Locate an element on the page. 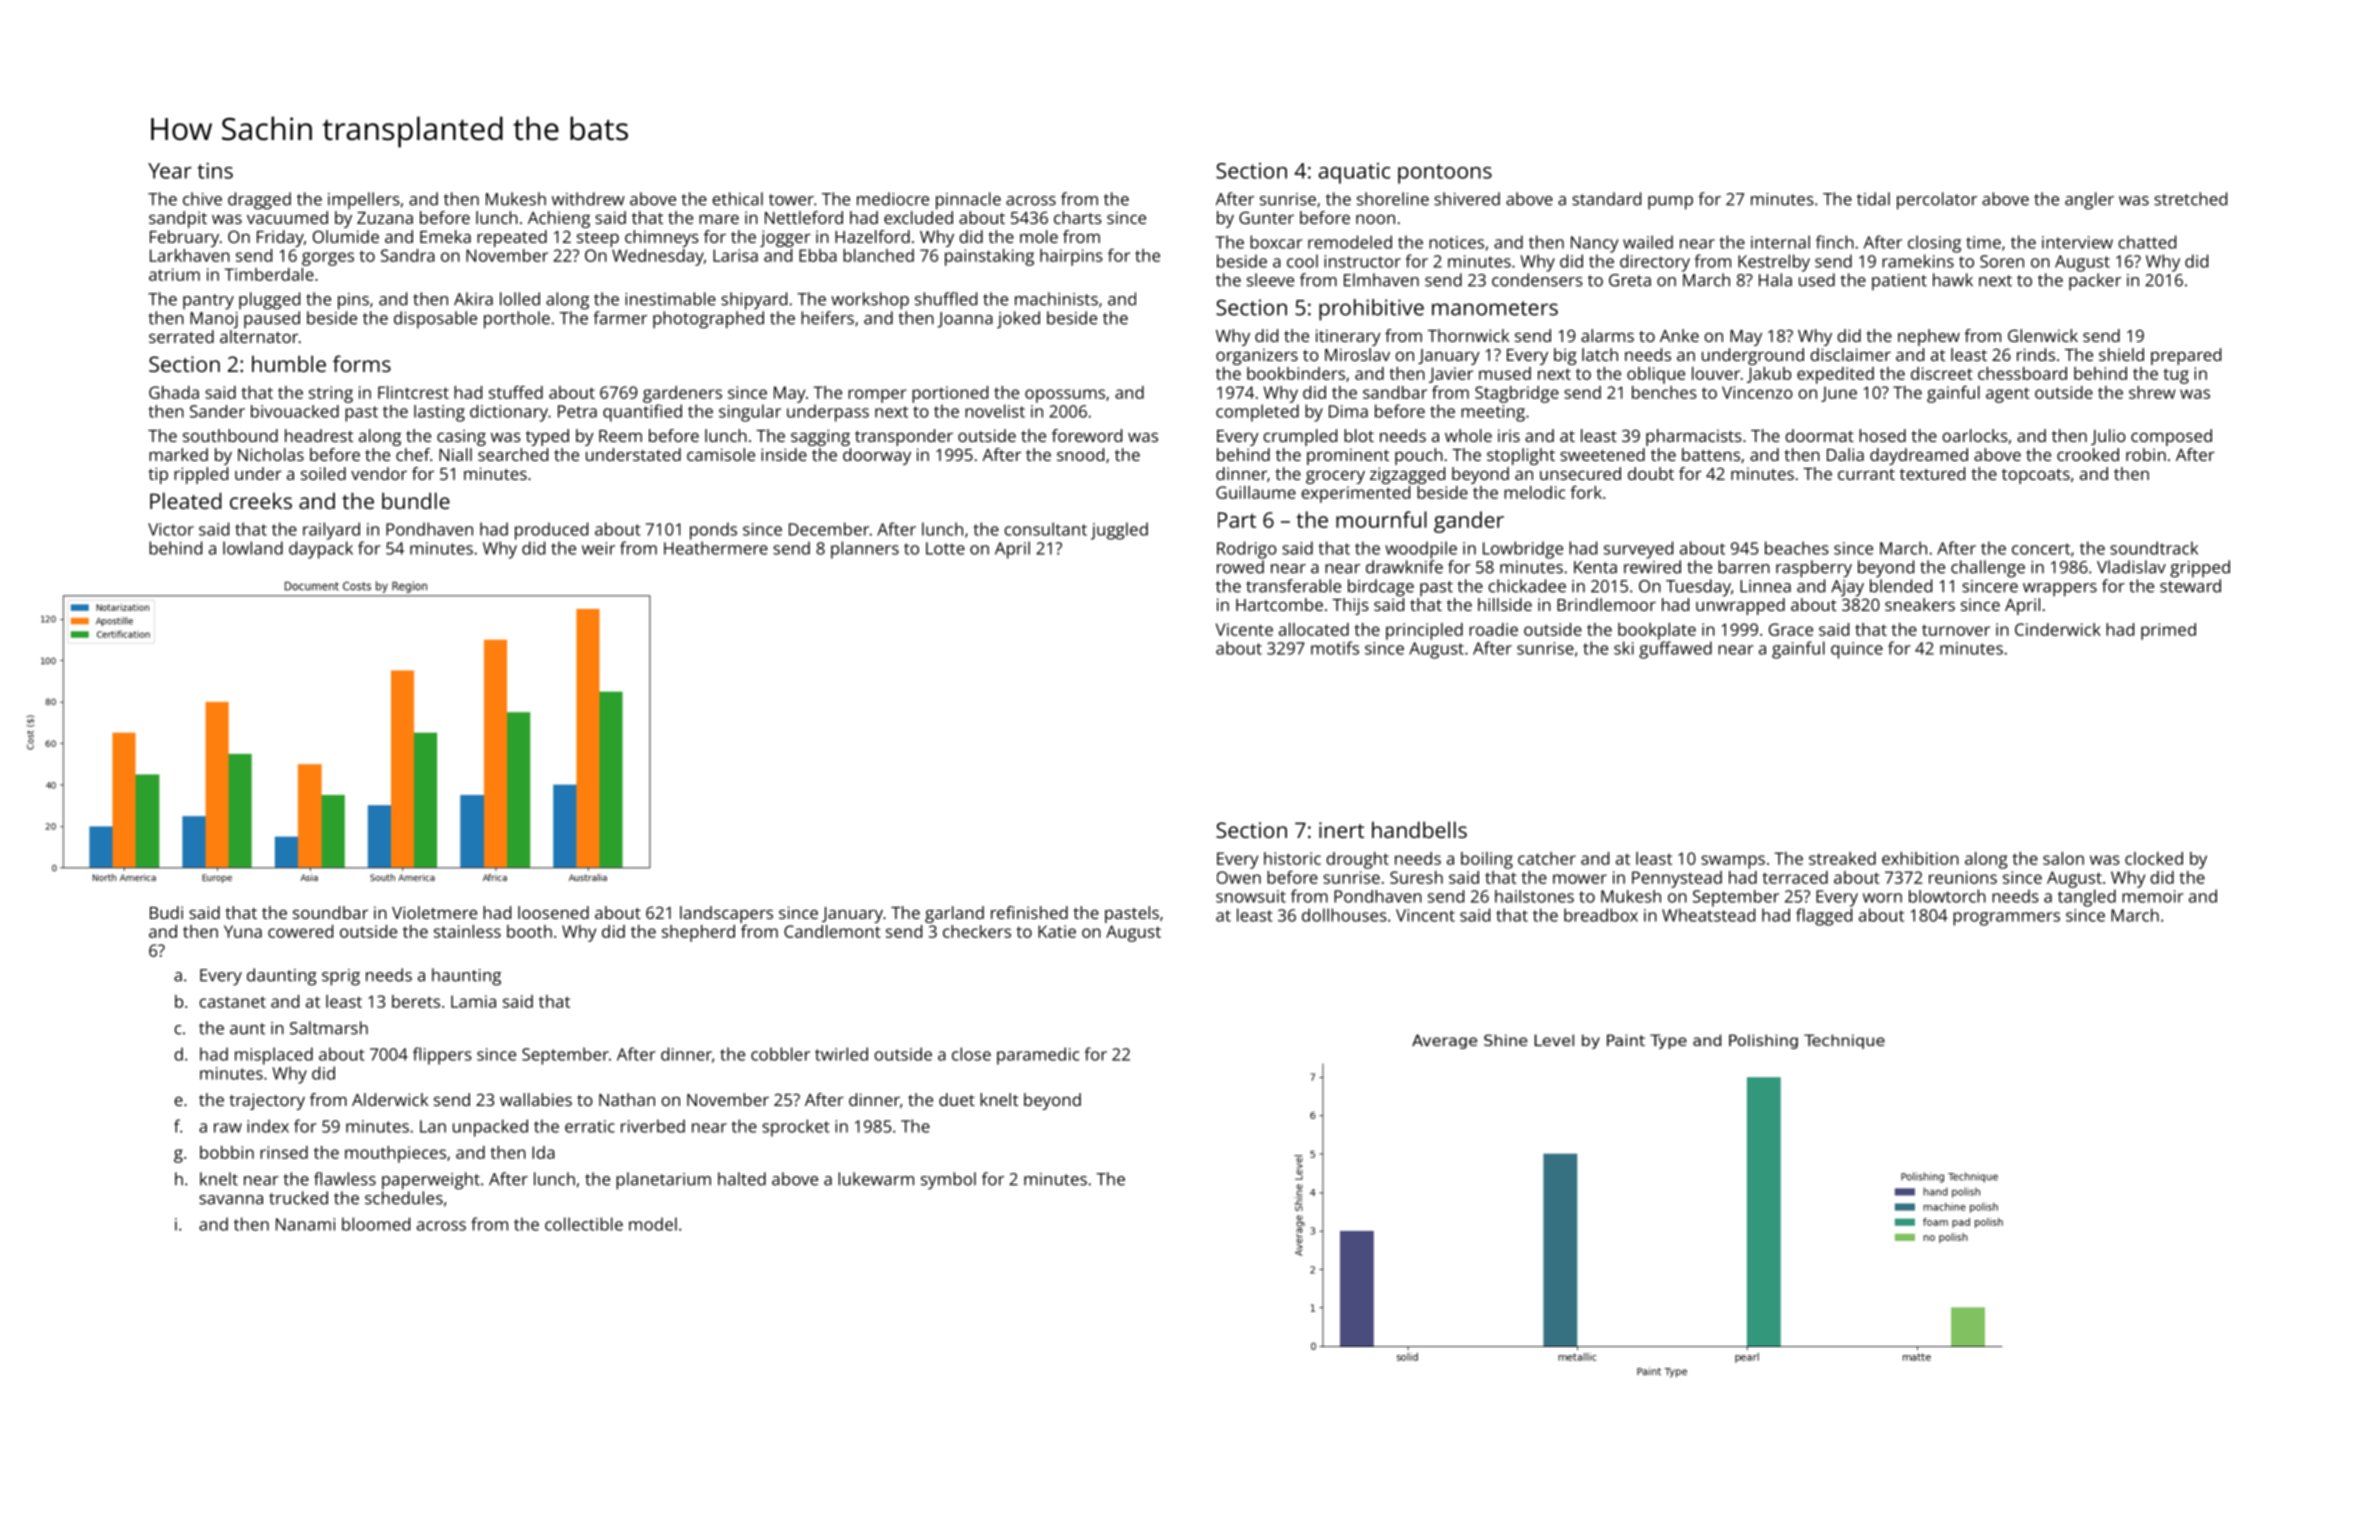 The image size is (2380, 1540). Nanami is located at coordinates (305, 1224).
